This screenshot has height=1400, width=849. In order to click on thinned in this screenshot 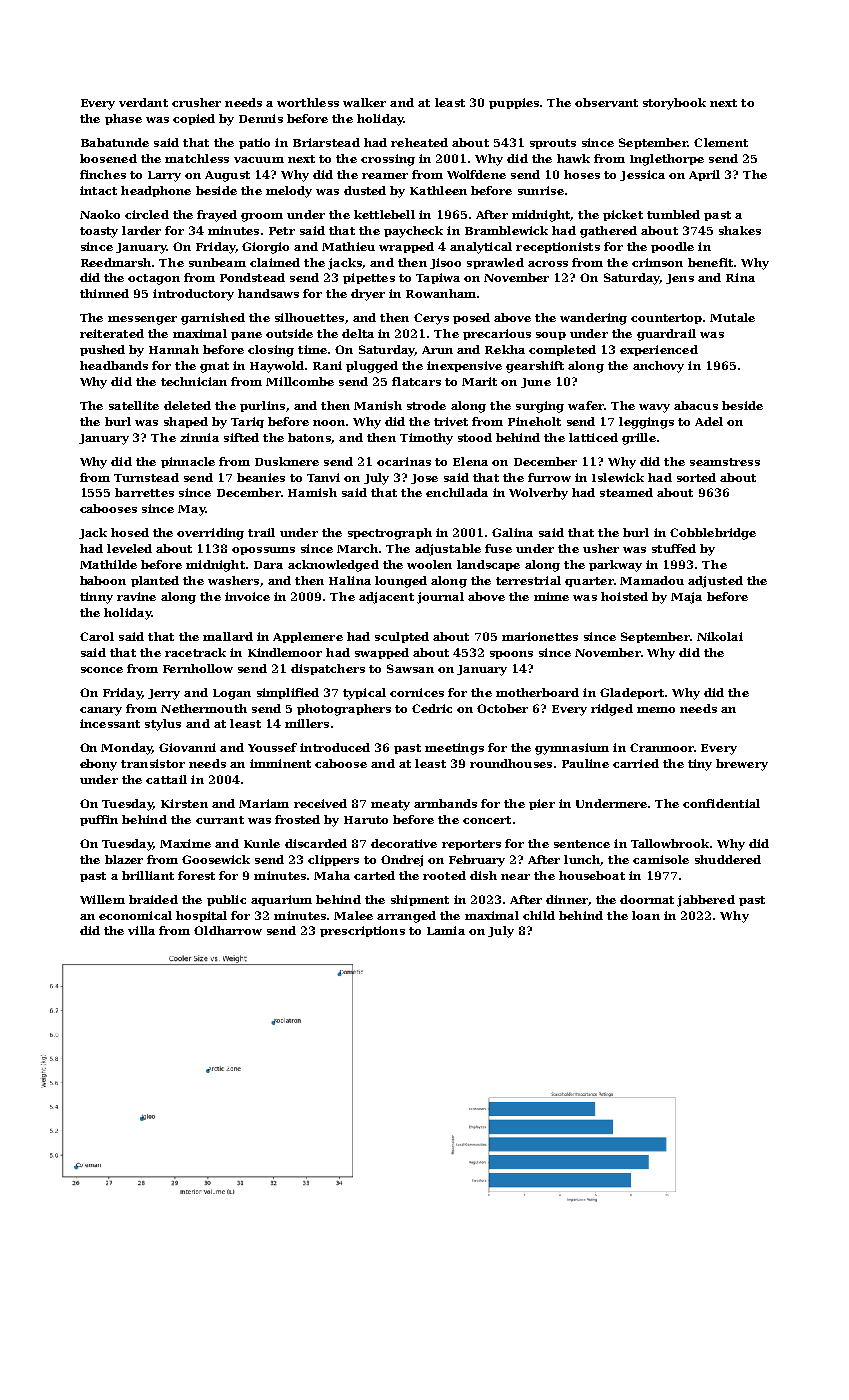, I will do `click(104, 293)`.
